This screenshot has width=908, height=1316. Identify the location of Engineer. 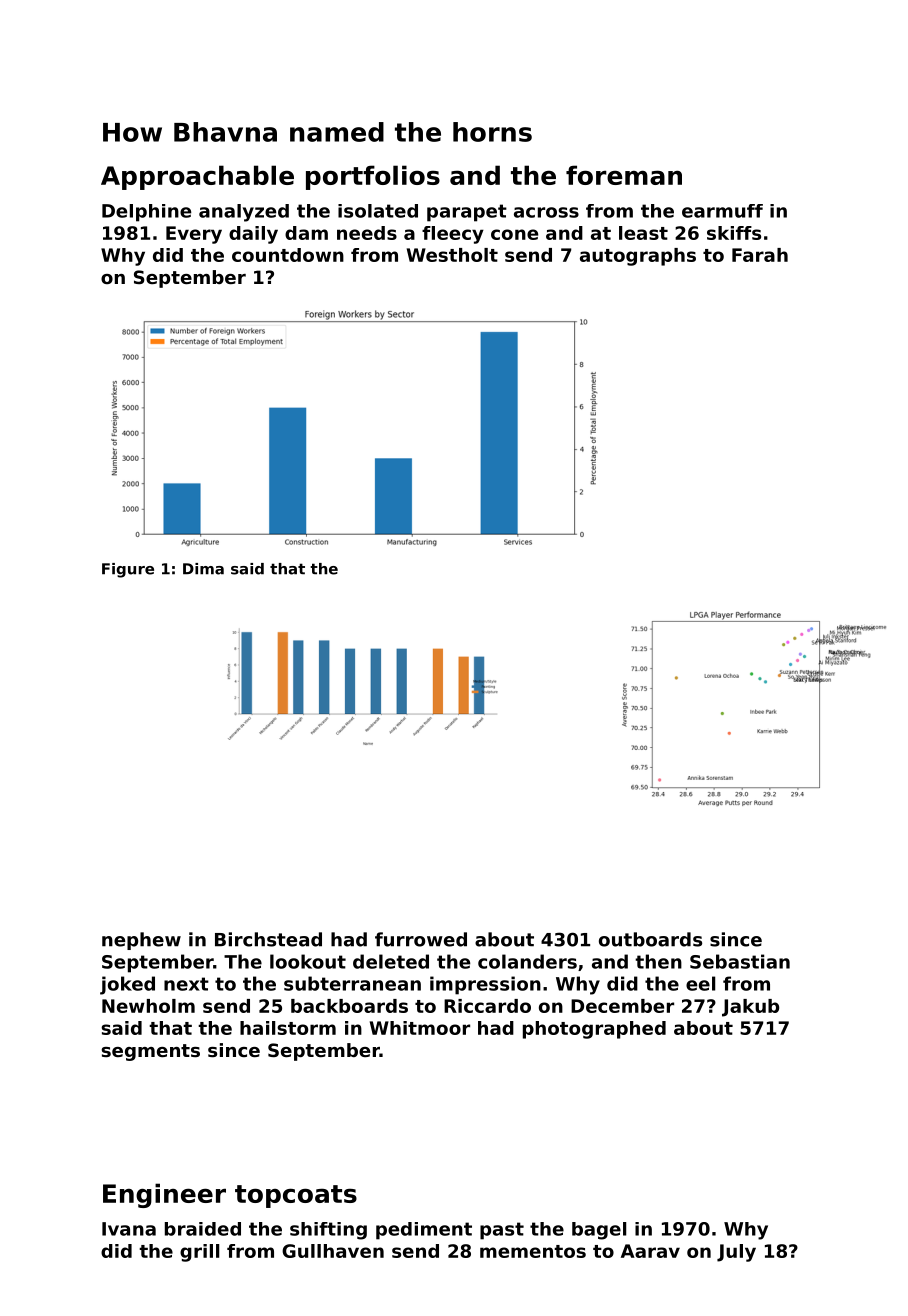
(164, 1195).
